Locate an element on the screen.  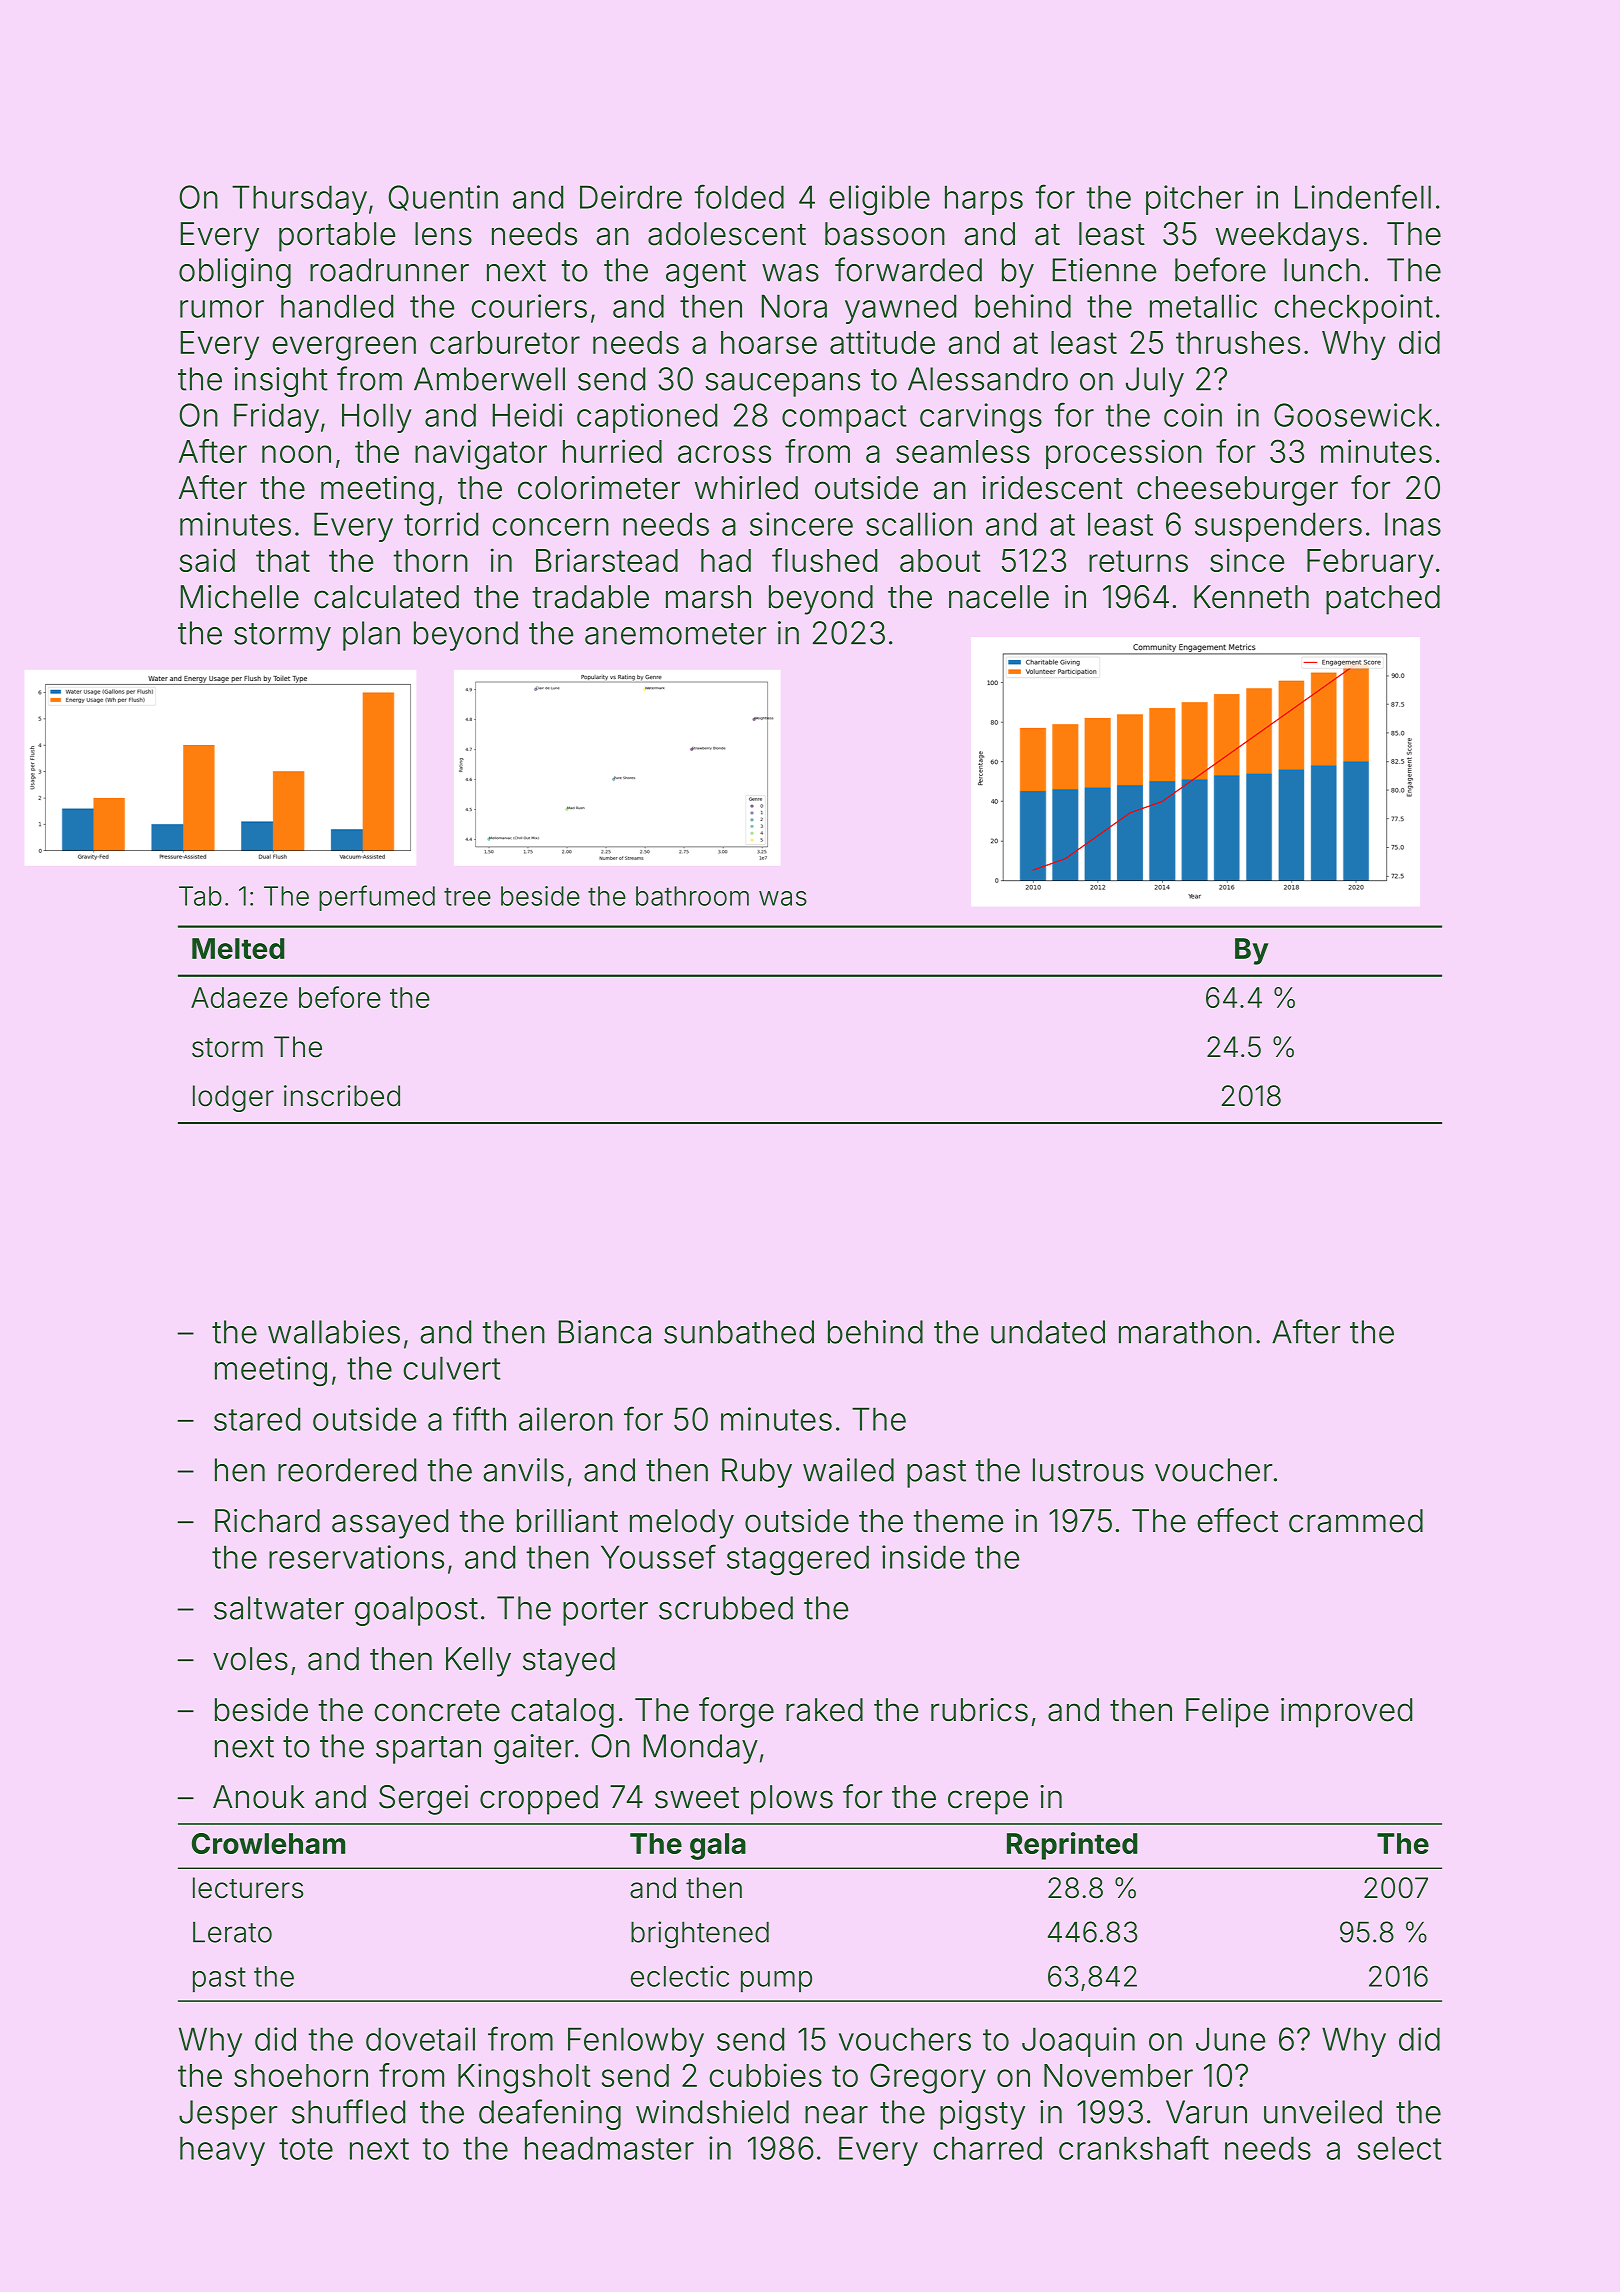
heavy is located at coordinates (222, 2151).
